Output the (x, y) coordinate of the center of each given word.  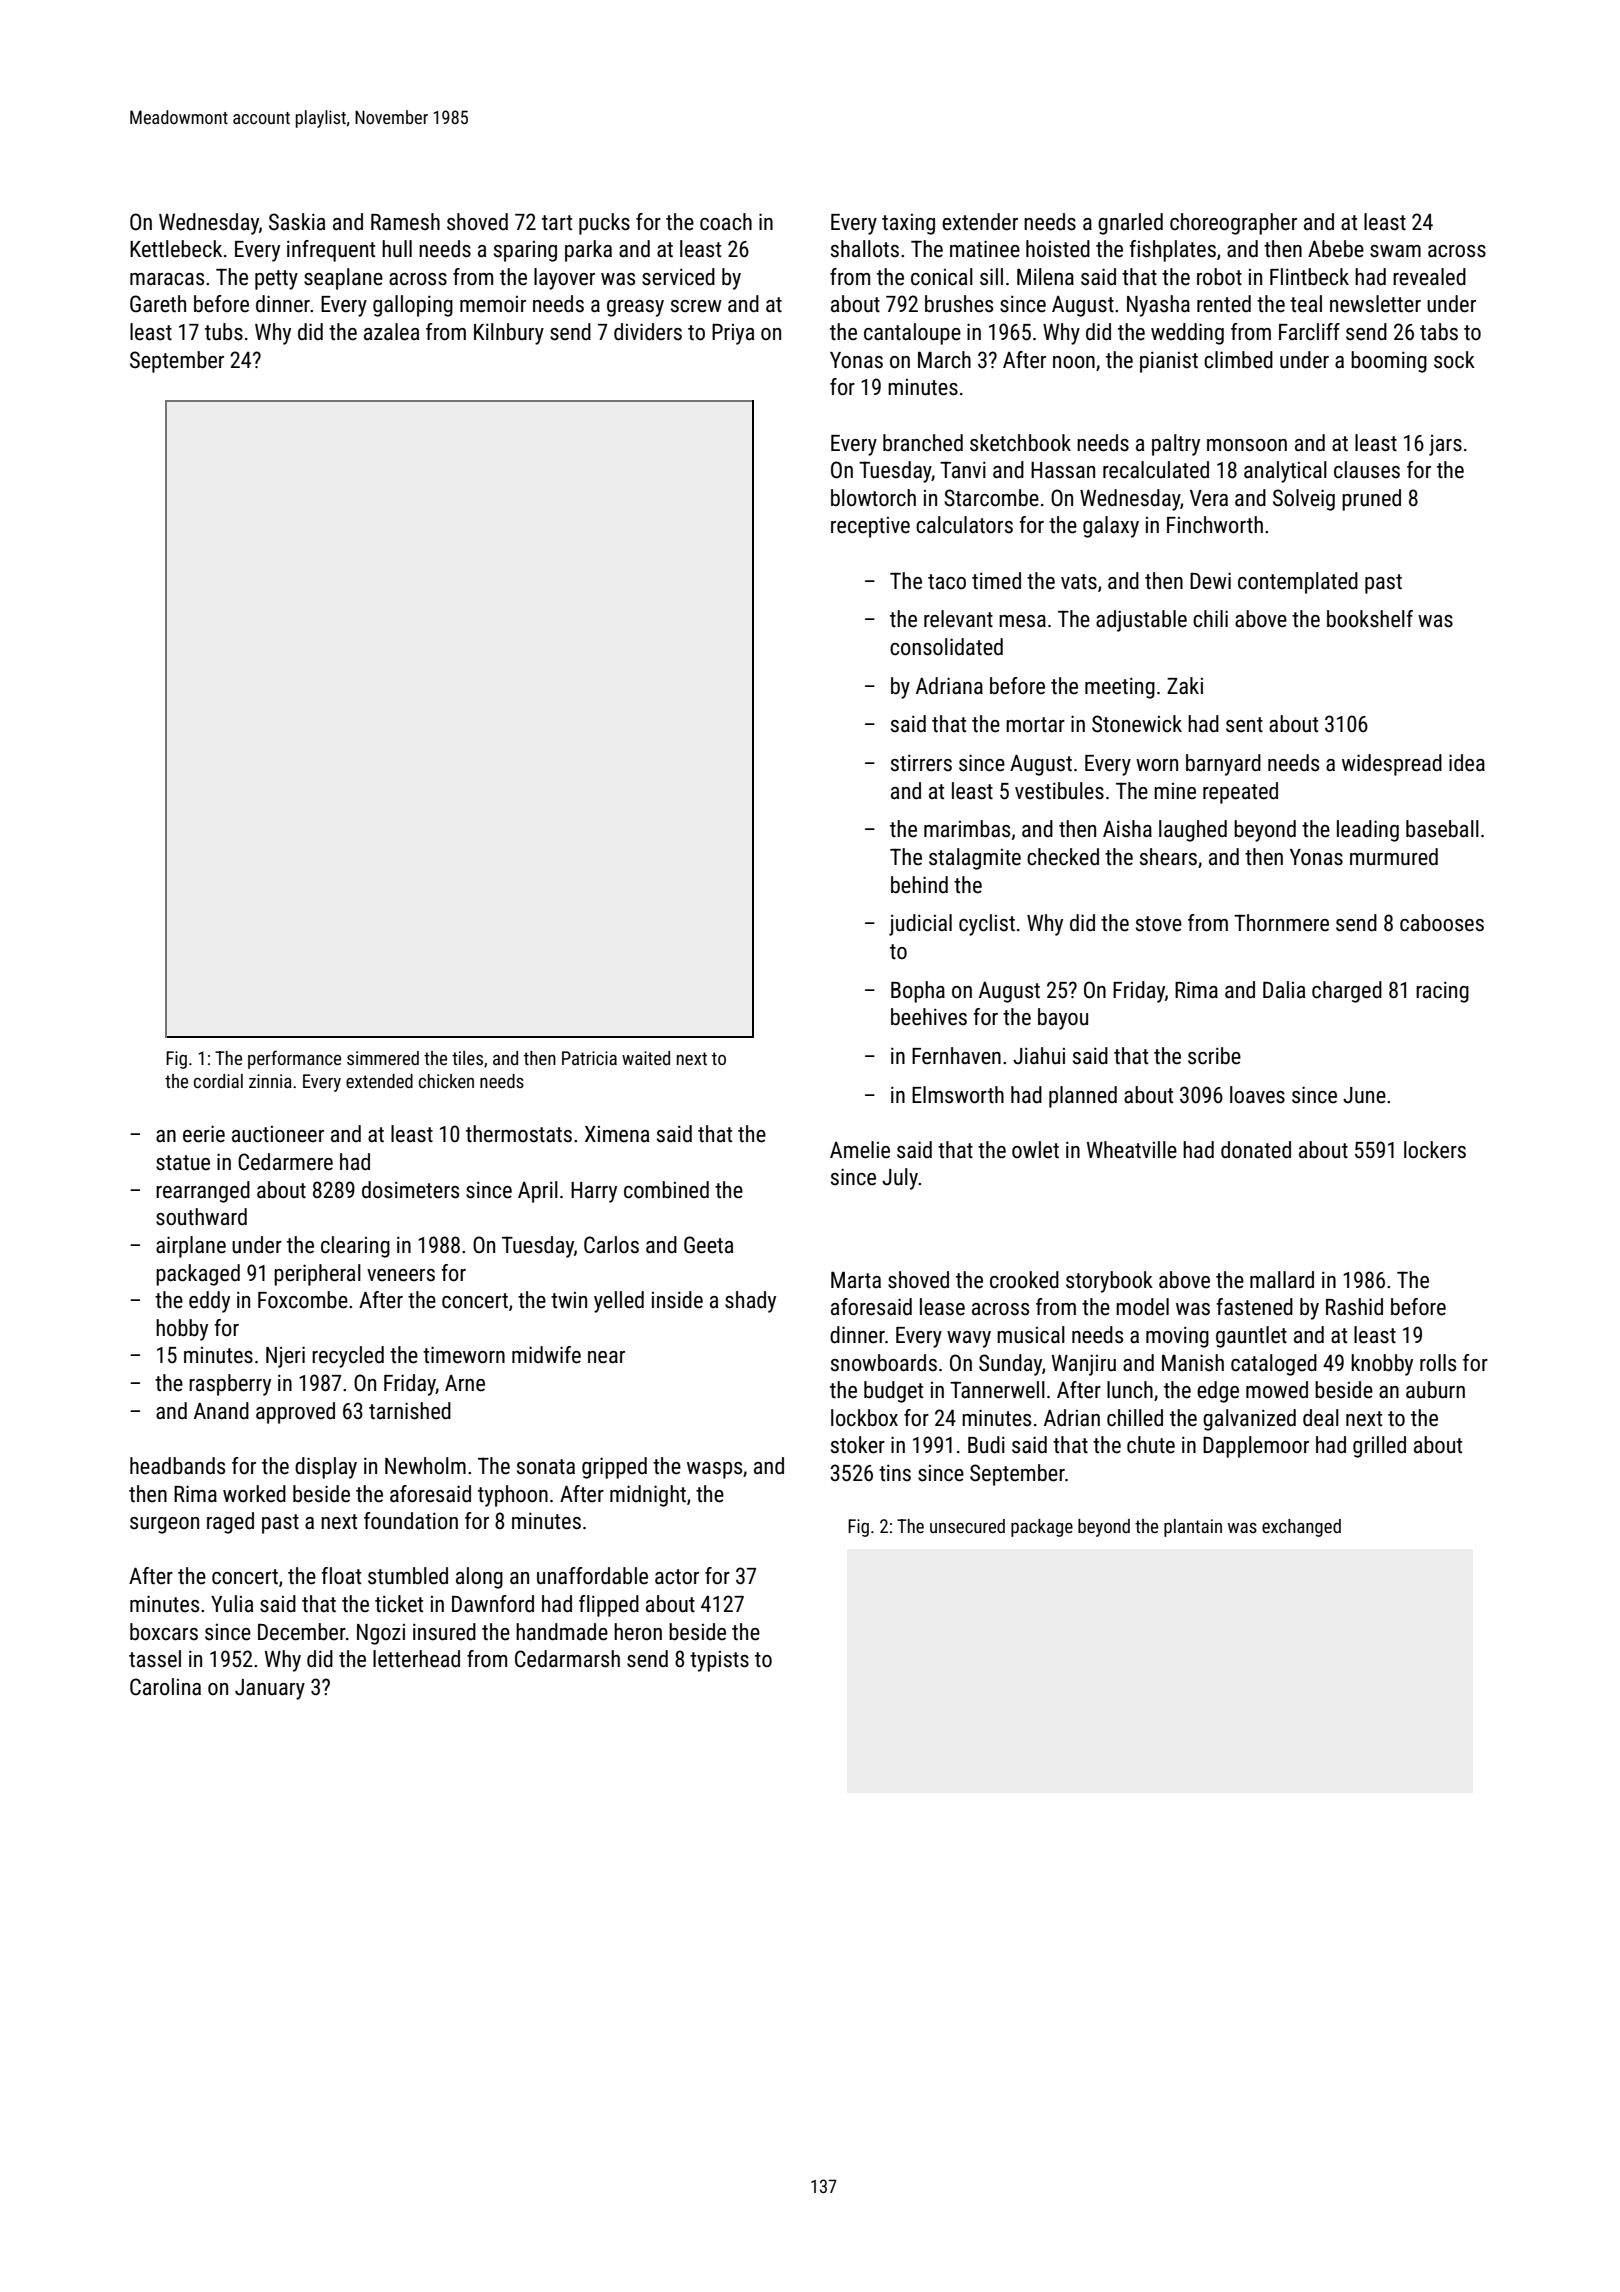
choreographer (1233, 224)
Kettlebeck (176, 249)
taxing (908, 224)
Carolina (165, 1687)
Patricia (589, 1058)
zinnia (270, 1081)
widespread (1392, 765)
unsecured (967, 1526)
